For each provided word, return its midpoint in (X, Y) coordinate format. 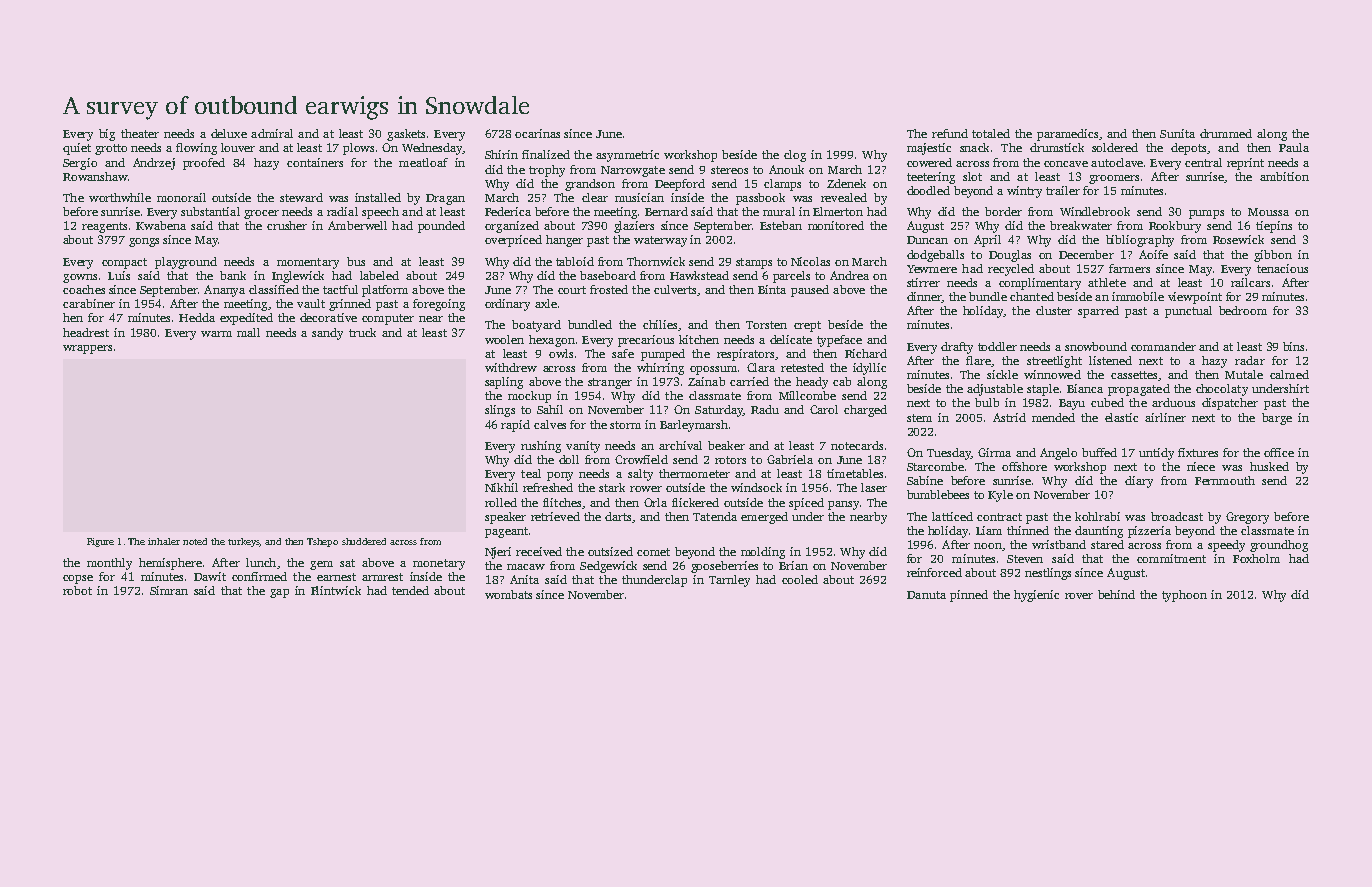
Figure (100, 542)
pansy (843, 505)
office (1279, 452)
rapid (515, 426)
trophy (547, 171)
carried (749, 381)
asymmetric (627, 156)
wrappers (87, 349)
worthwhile (120, 197)
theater (140, 133)
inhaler (164, 541)
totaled (991, 133)
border (1003, 211)
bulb (987, 402)
